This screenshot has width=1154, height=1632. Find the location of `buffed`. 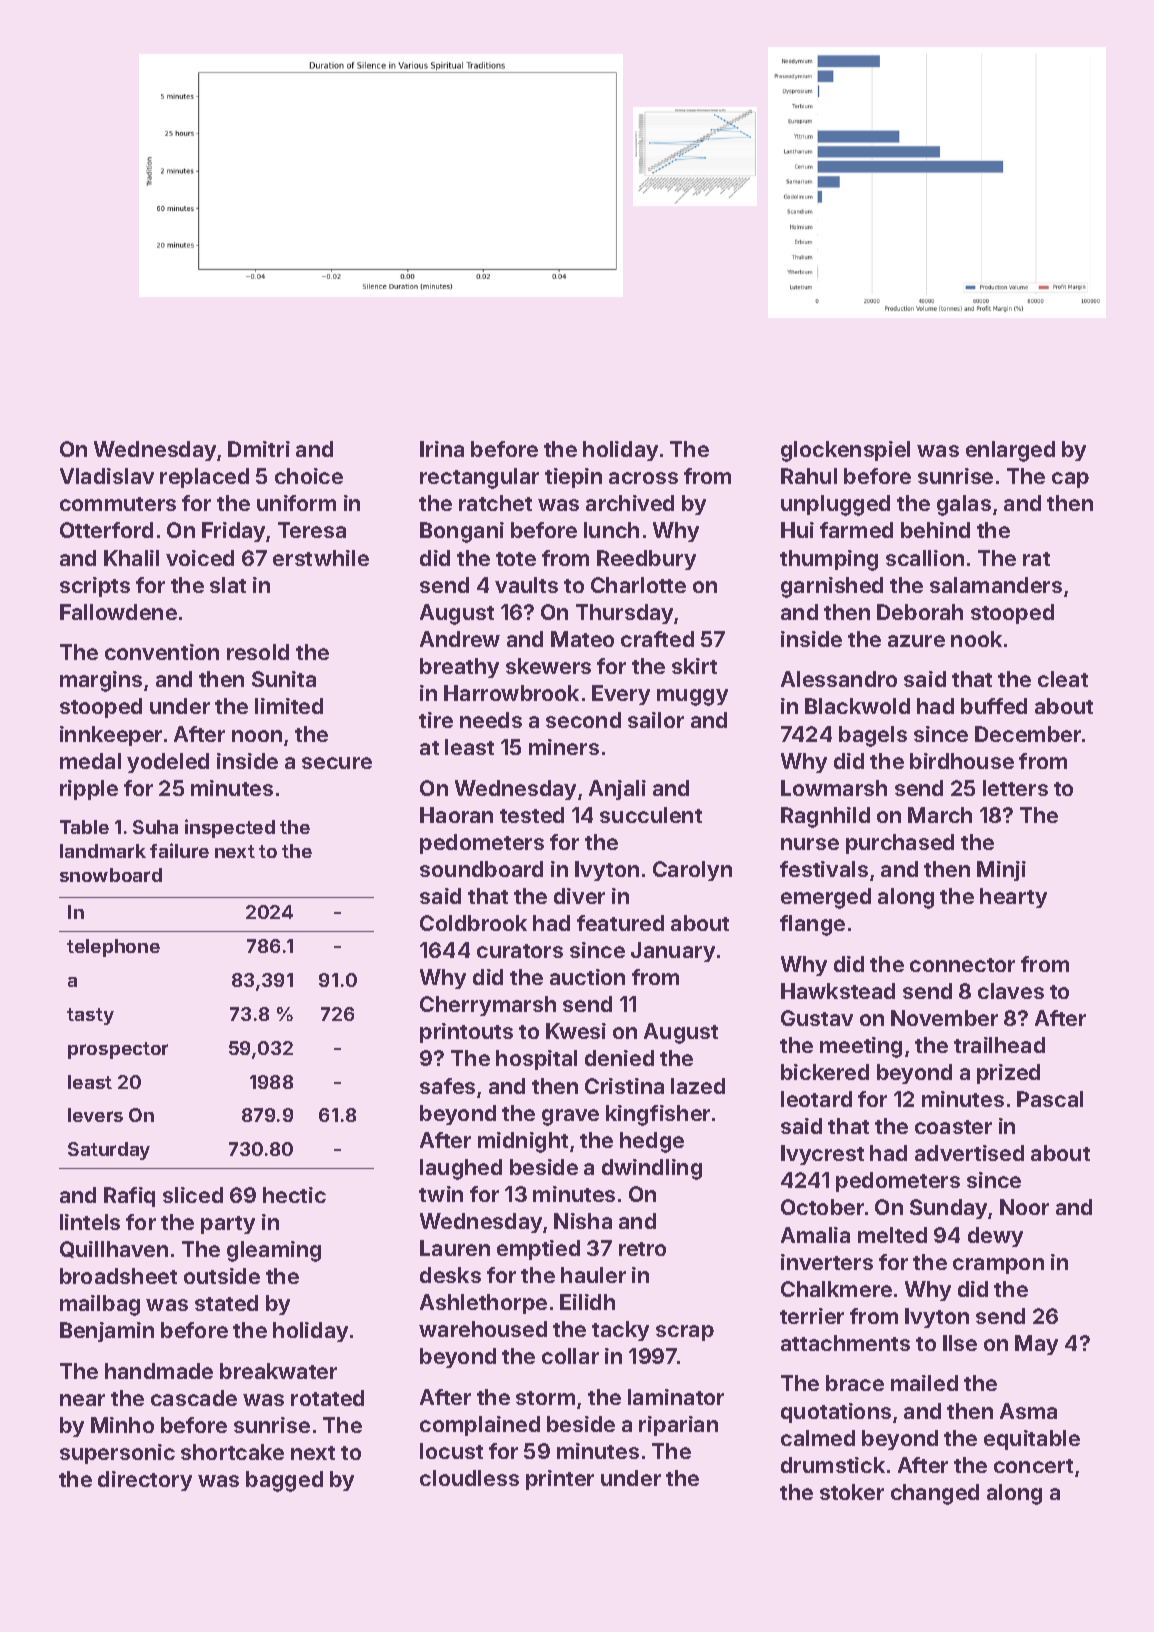

buffed is located at coordinates (994, 706).
